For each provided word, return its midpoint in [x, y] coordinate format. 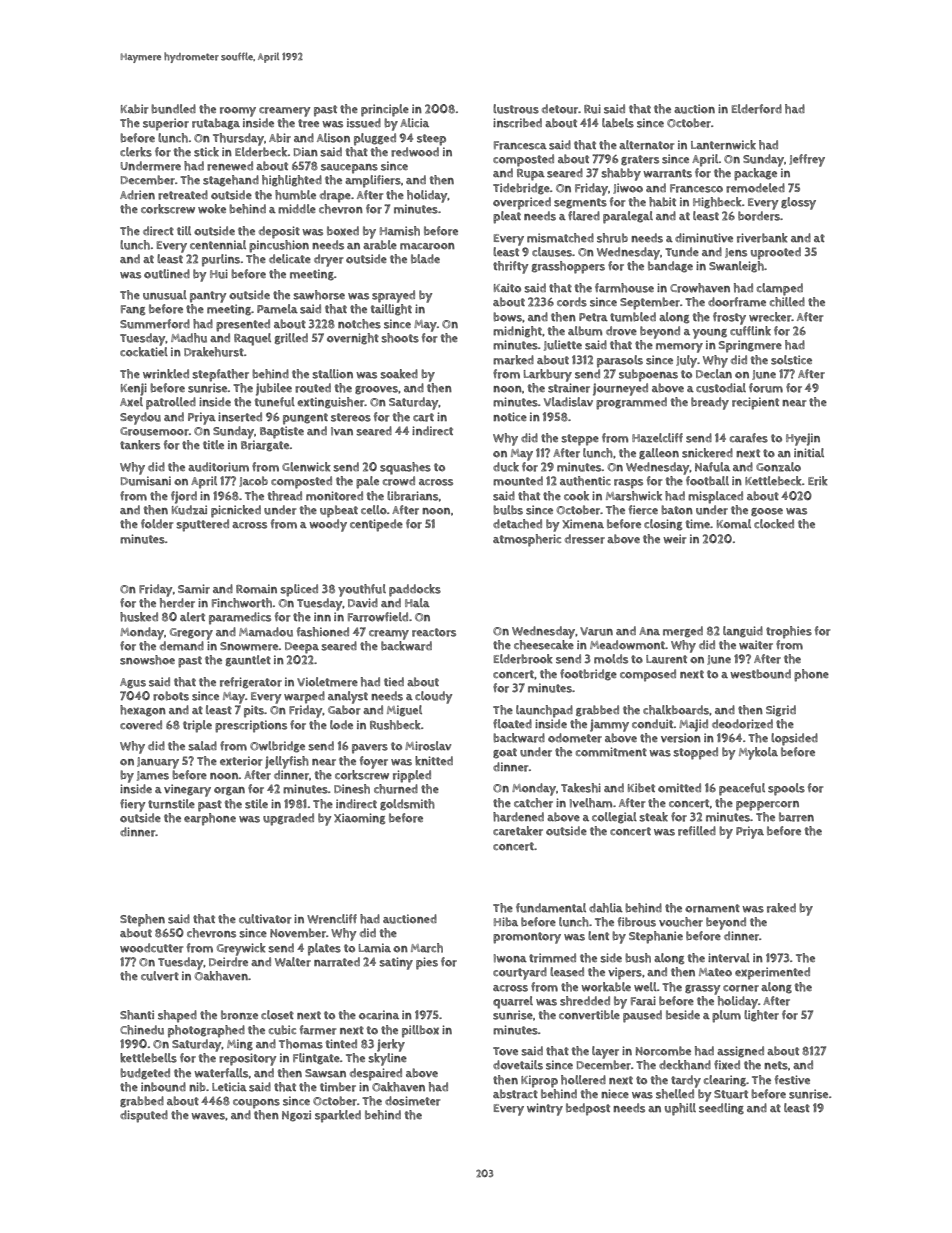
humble [295, 195]
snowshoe [147, 660]
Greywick [241, 949]
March [427, 948]
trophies [789, 632]
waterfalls [221, 1073]
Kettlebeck [773, 481]
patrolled [171, 403]
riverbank [762, 238]
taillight [391, 310]
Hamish [400, 231]
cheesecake [544, 645]
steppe [580, 440]
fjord [184, 497]
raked [781, 908]
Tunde [682, 252]
